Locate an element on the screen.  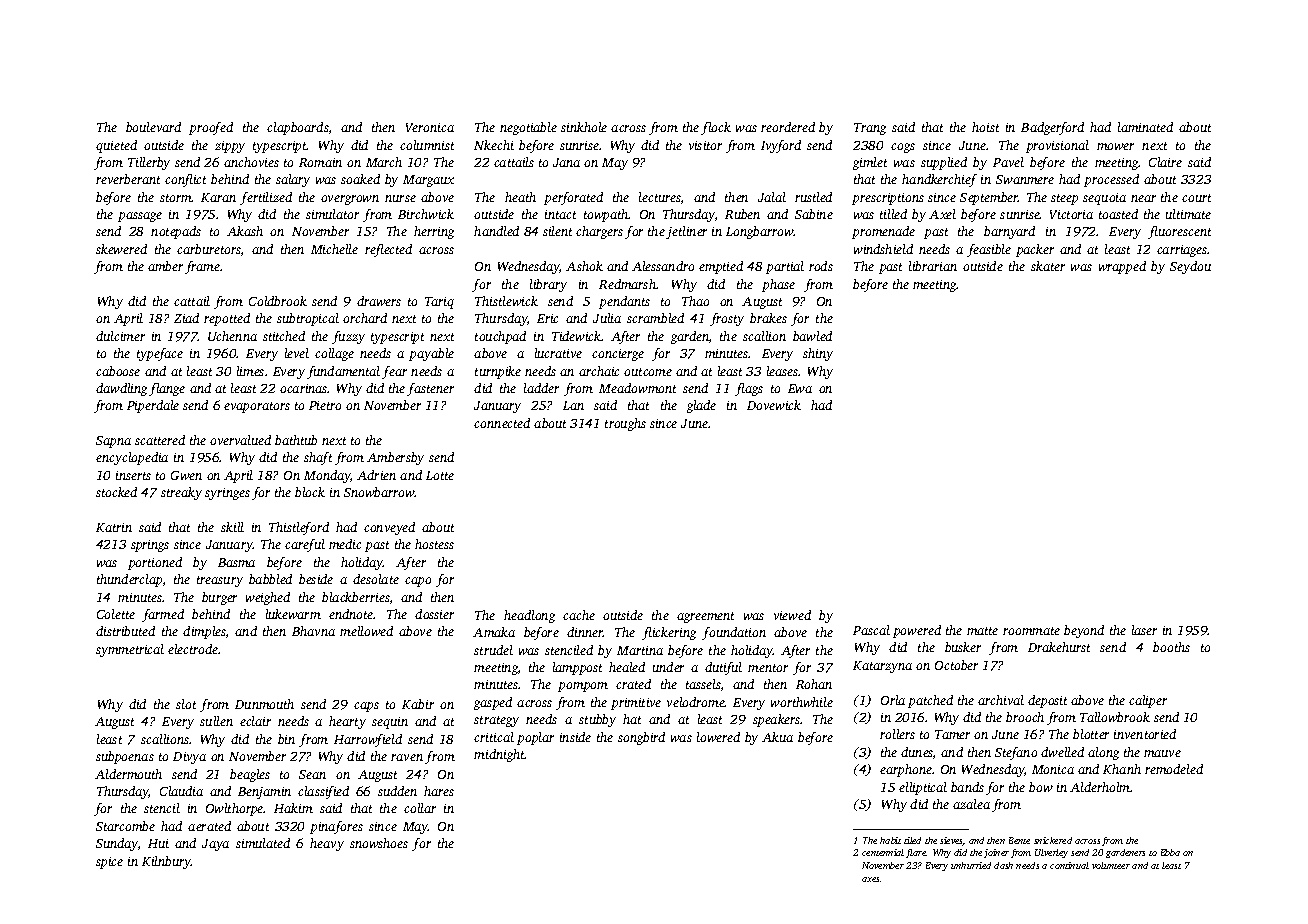
Kilnbury is located at coordinates (166, 862).
